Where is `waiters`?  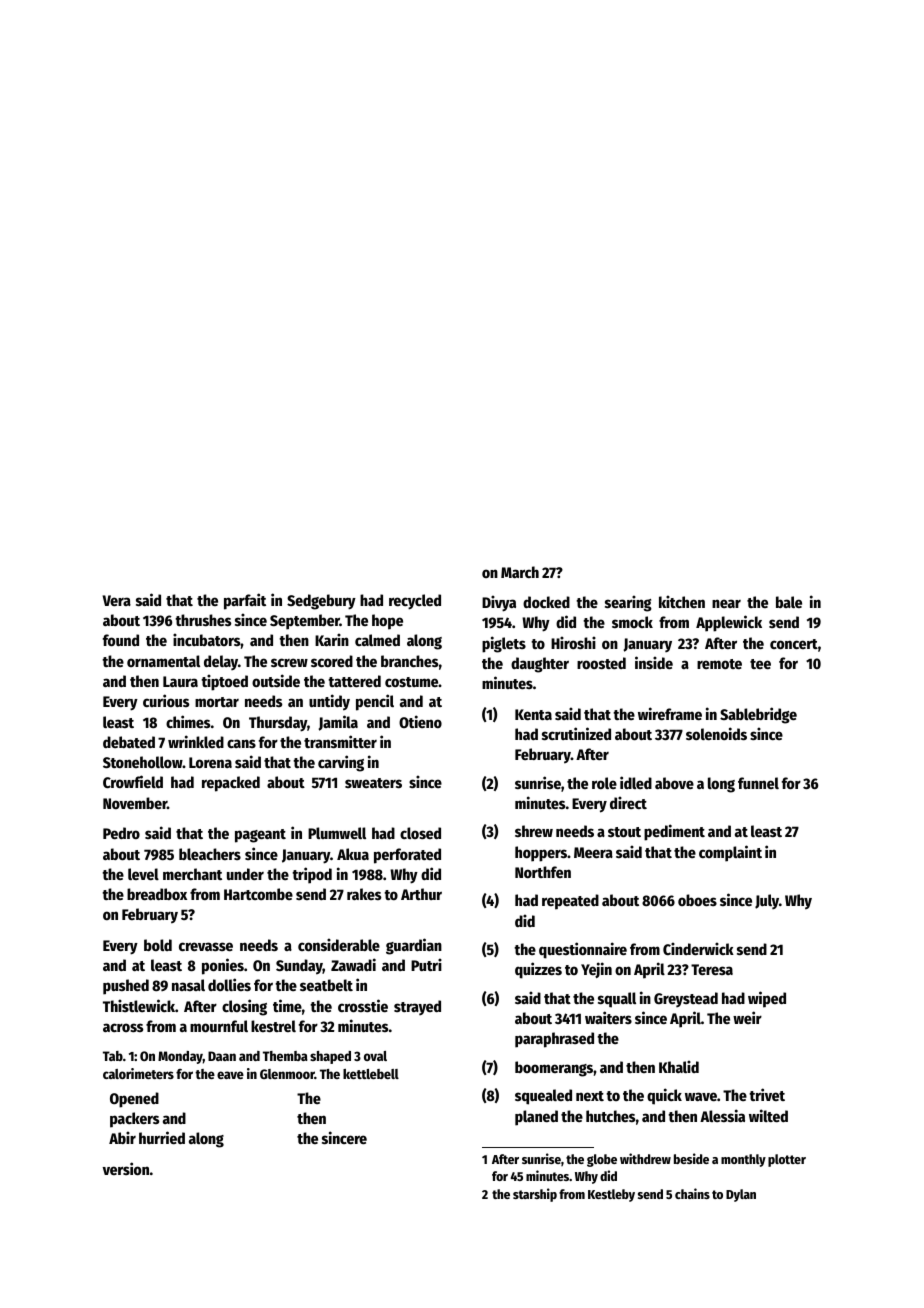
waiters is located at coordinates (608, 1017).
